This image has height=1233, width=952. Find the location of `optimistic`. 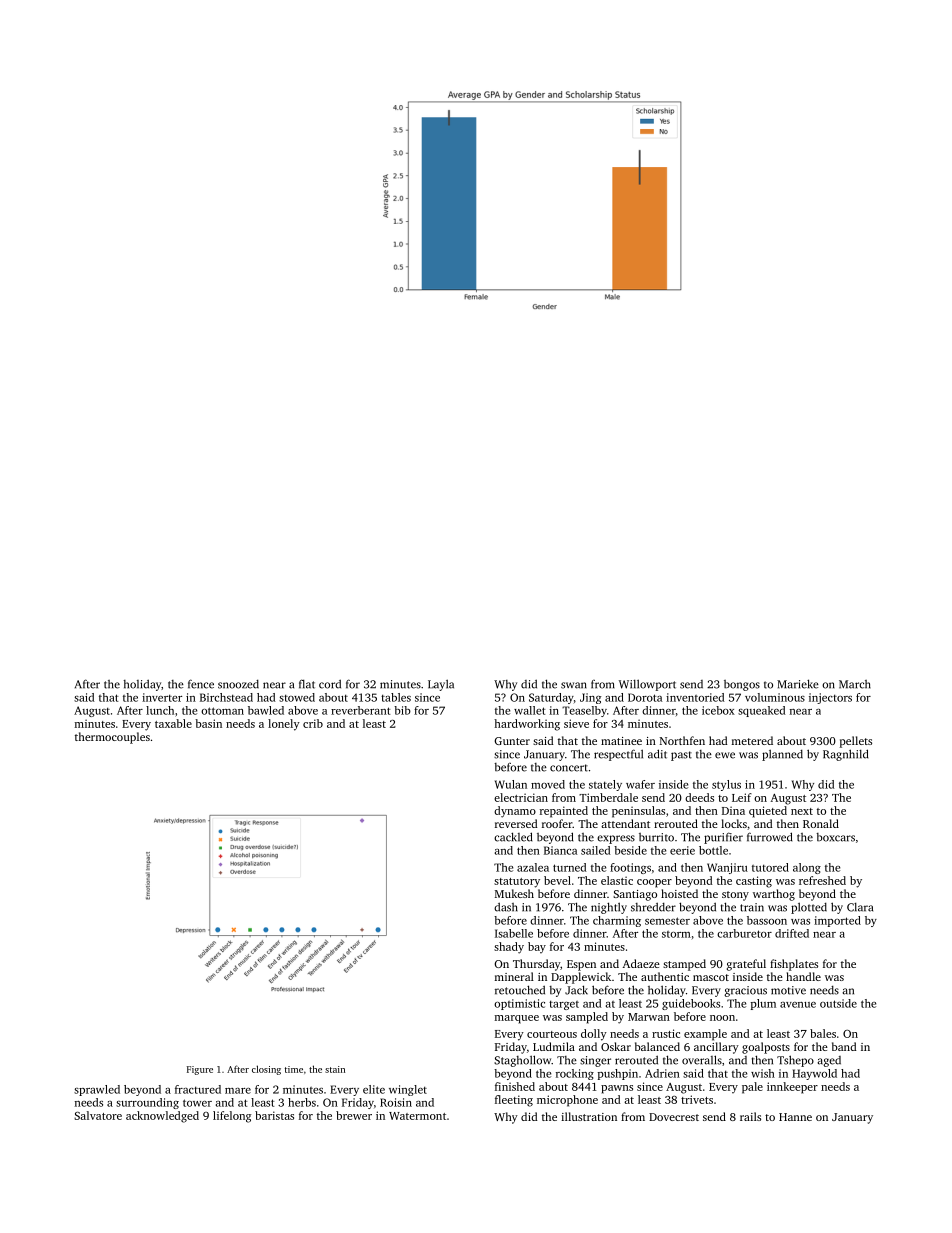

optimistic is located at coordinates (519, 1004).
